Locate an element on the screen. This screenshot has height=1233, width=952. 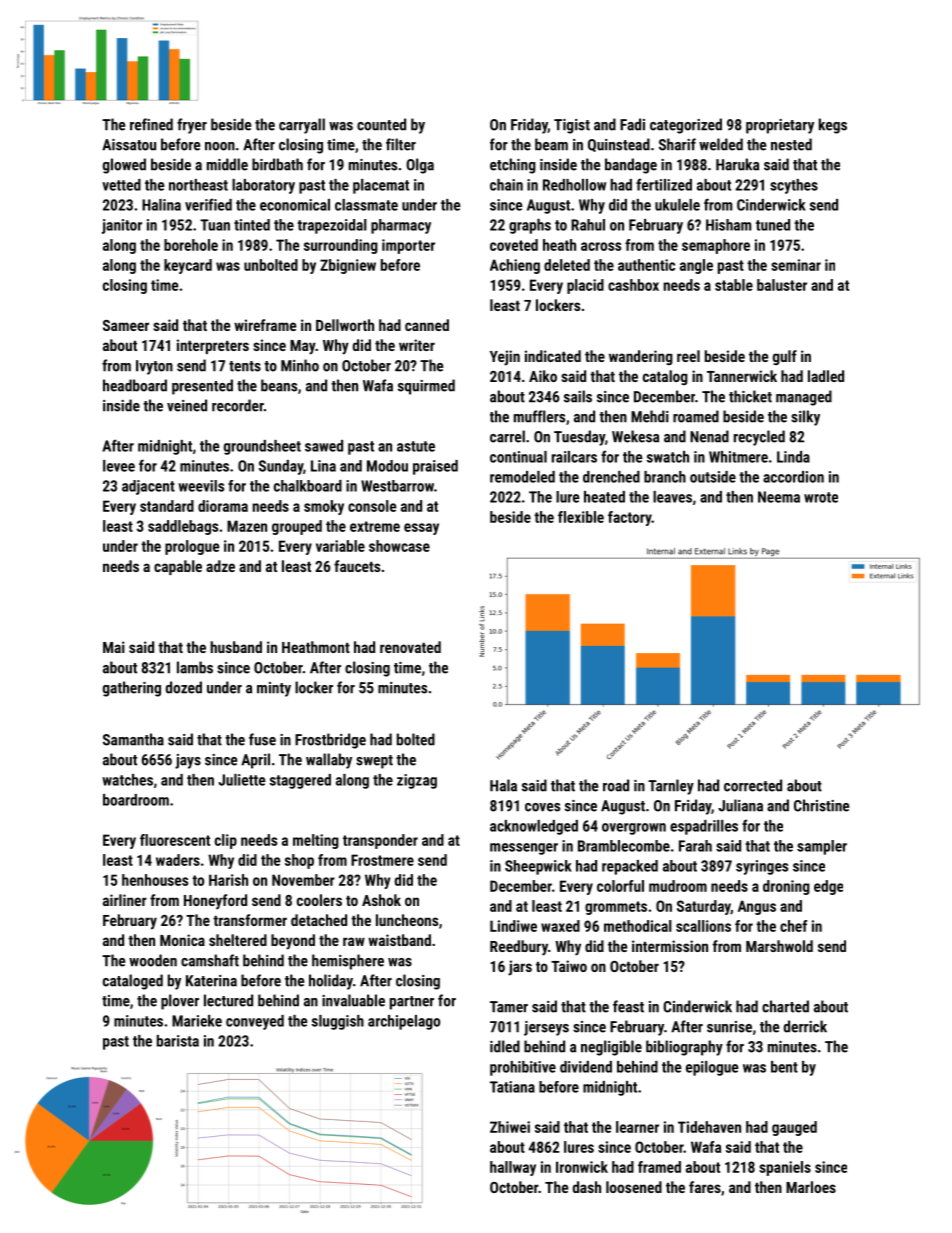
wrote is located at coordinates (821, 497).
